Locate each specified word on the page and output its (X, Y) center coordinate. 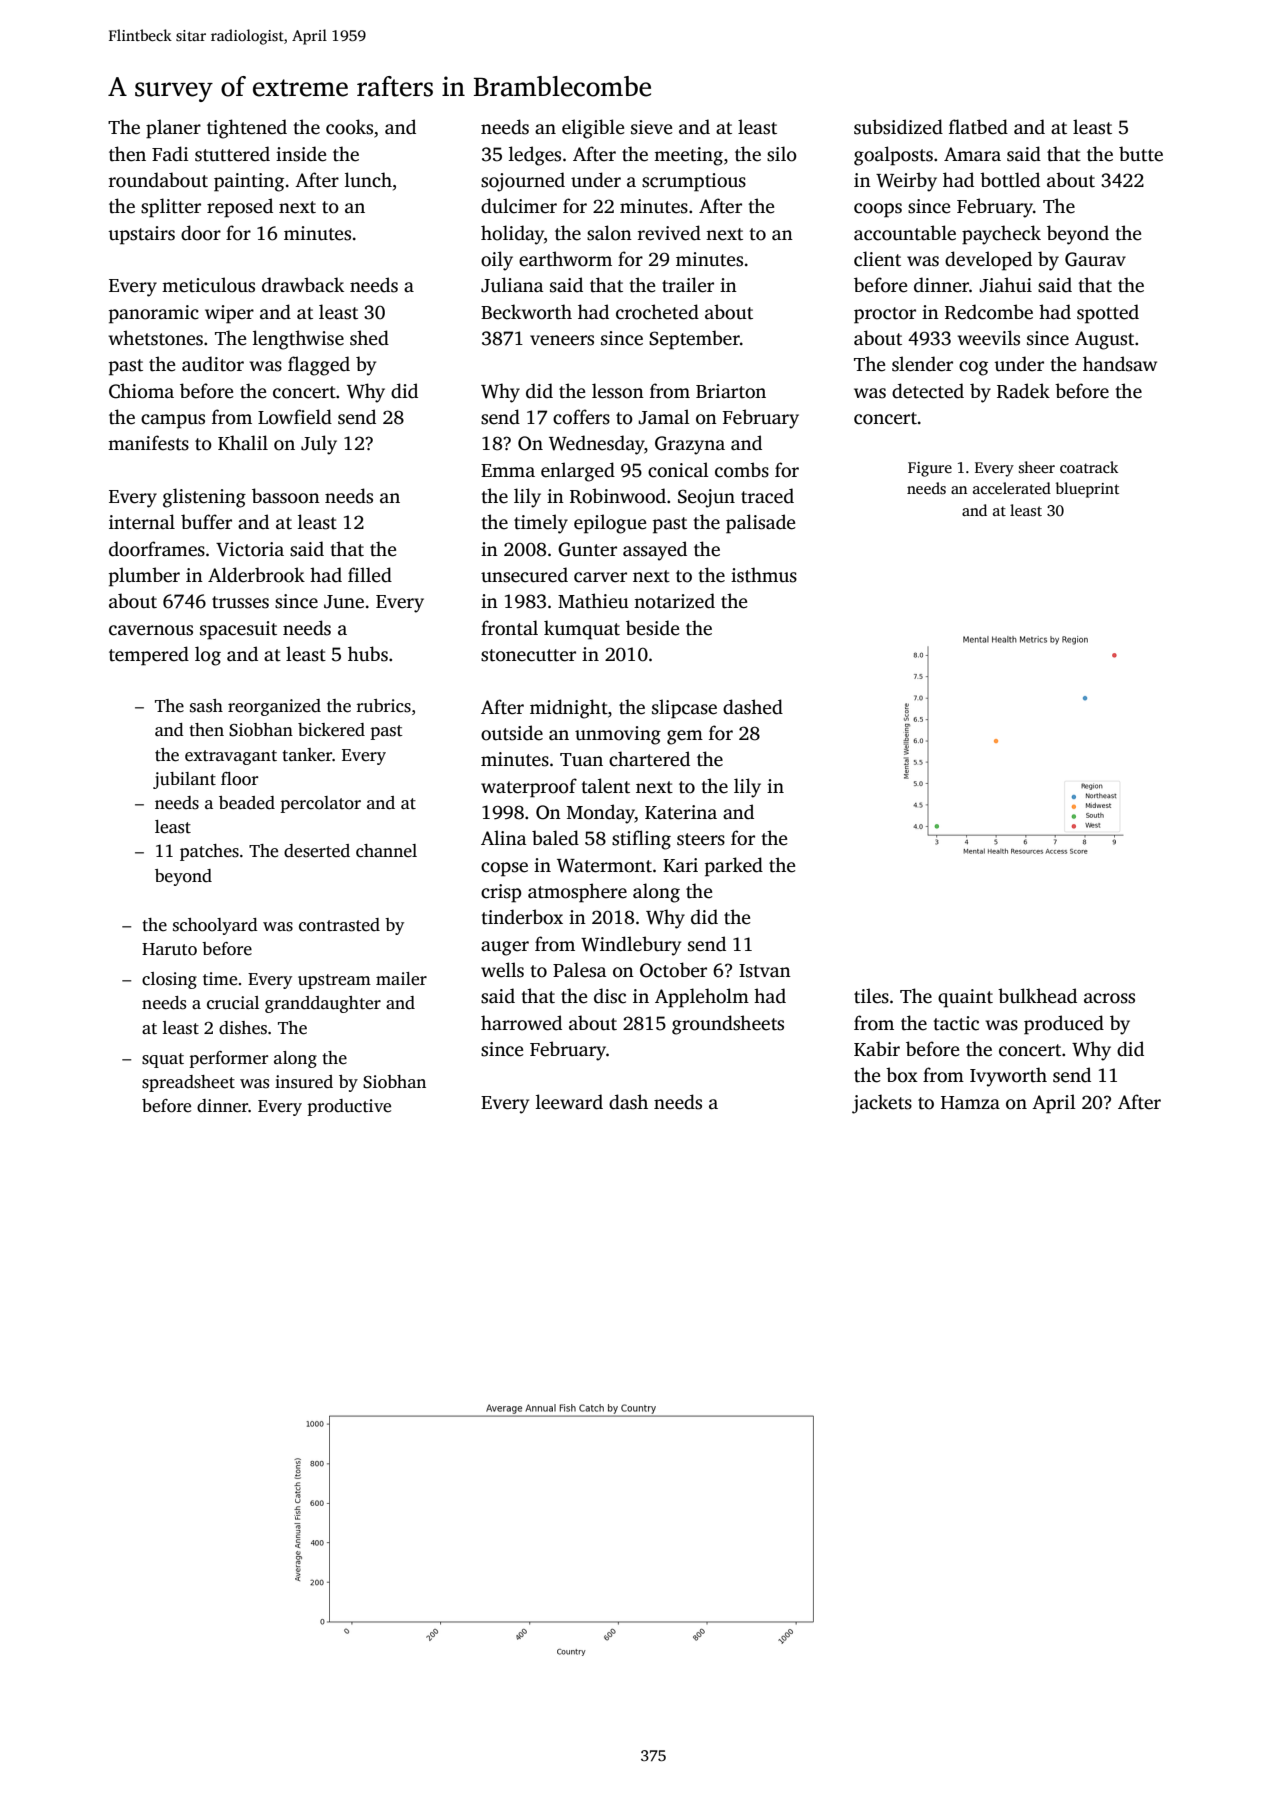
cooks (349, 127)
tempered (149, 656)
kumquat (582, 630)
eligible (593, 129)
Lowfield (295, 417)
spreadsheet (188, 1083)
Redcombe (989, 312)
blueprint (1087, 490)
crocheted (657, 312)
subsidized (898, 127)
